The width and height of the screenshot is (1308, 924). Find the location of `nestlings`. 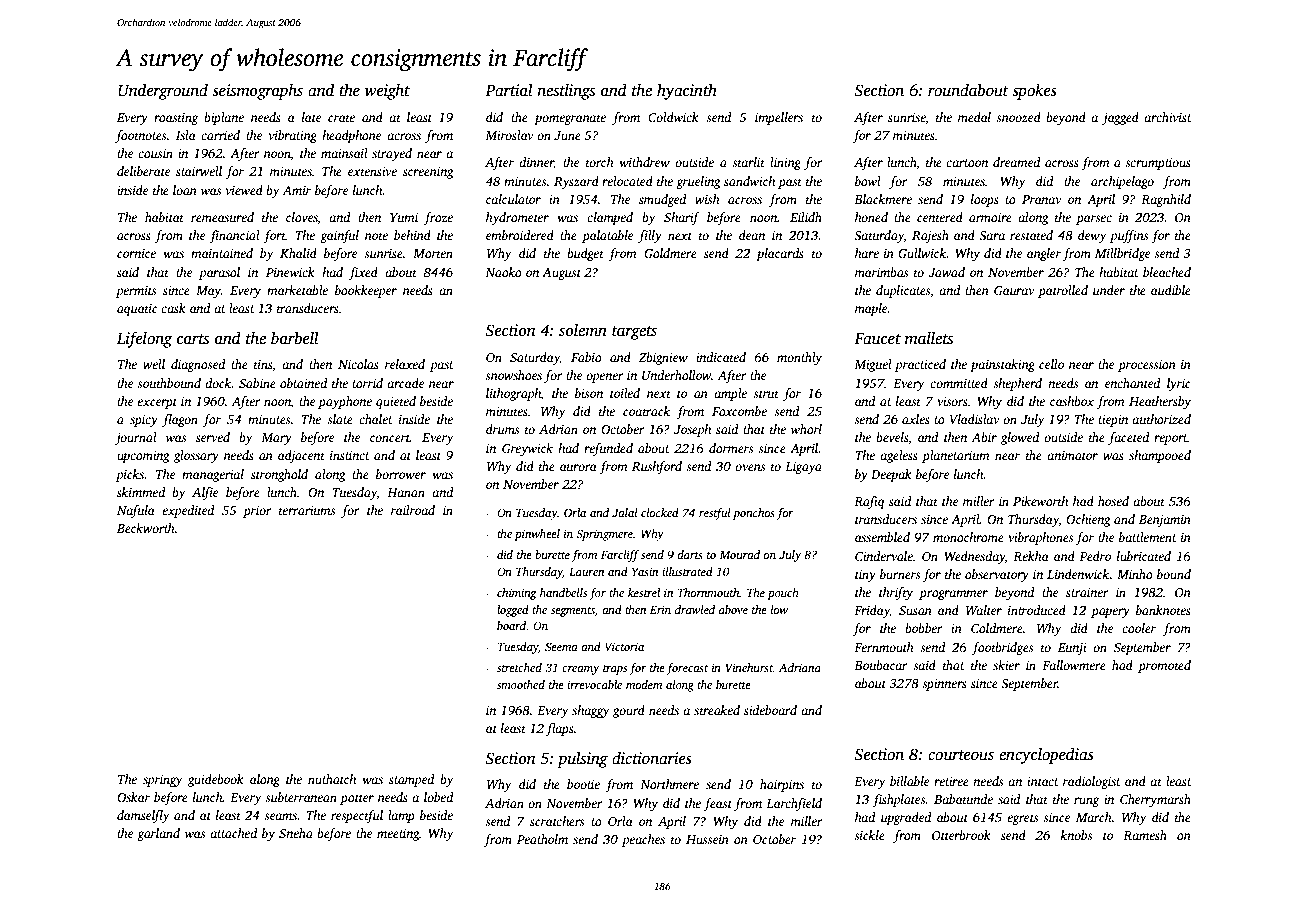

nestlings is located at coordinates (566, 91).
